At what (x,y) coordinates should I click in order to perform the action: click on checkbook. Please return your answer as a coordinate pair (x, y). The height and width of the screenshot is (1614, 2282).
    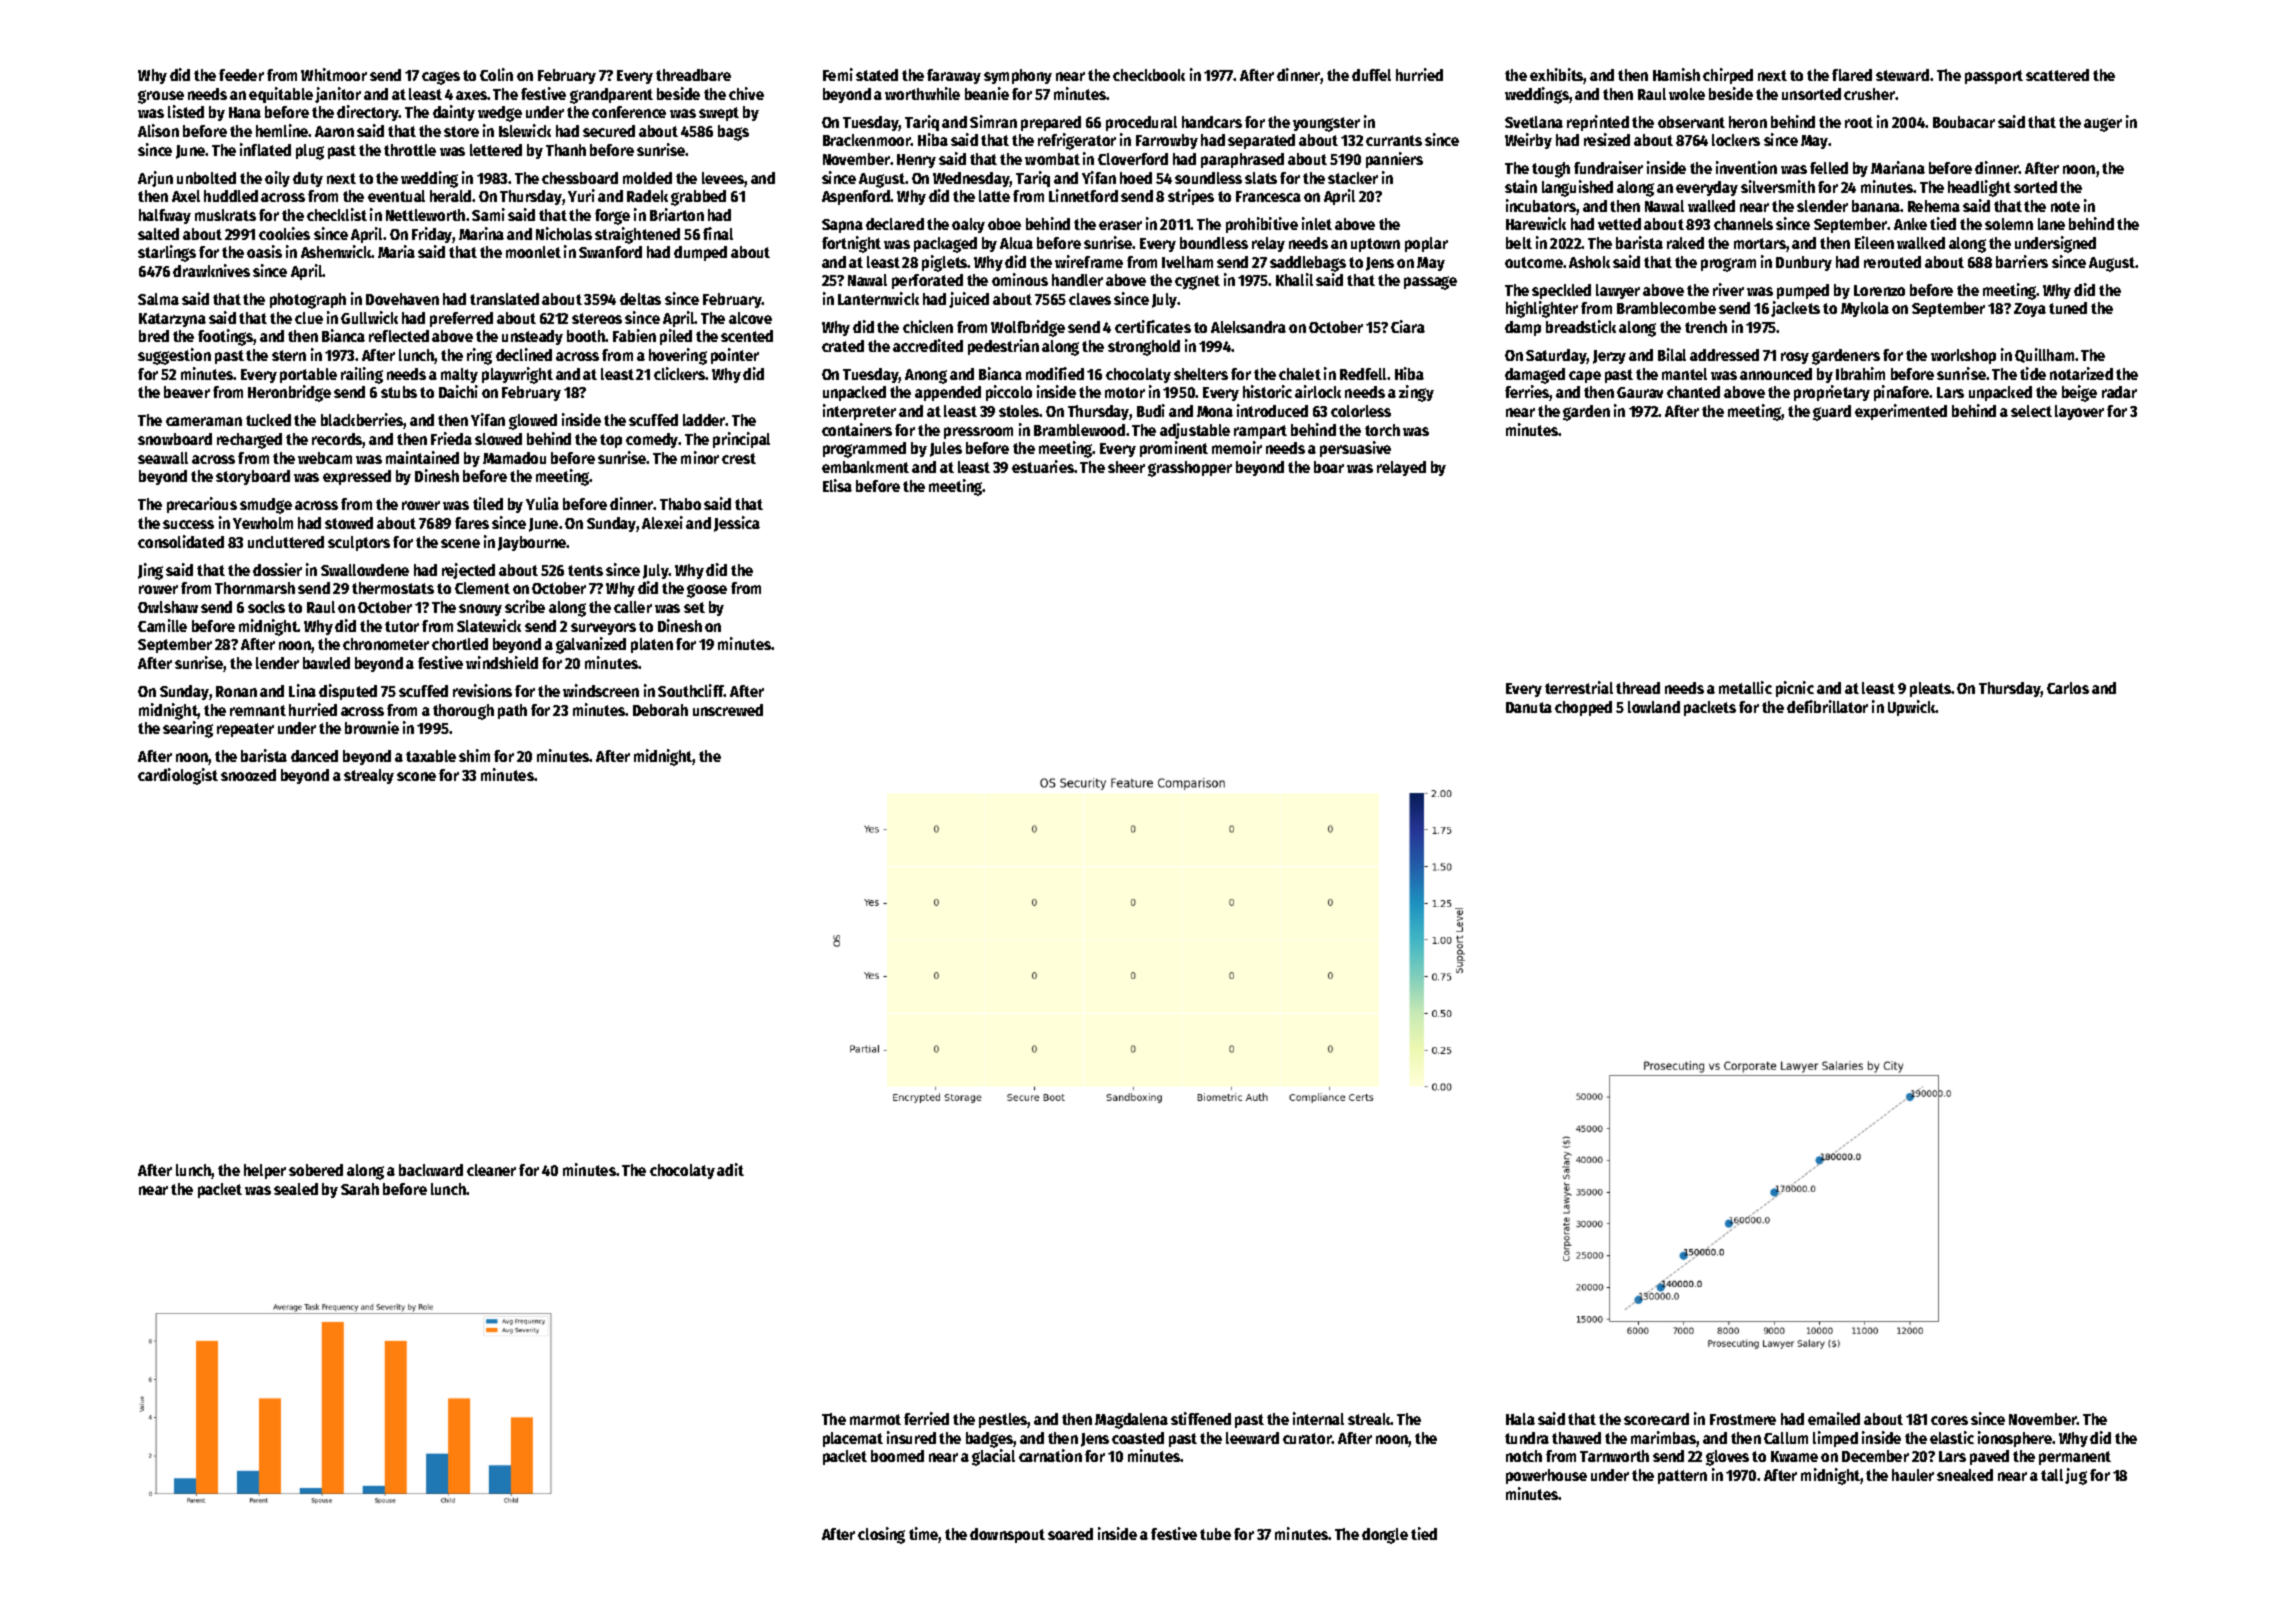
    Looking at the image, I should click on (1149, 75).
